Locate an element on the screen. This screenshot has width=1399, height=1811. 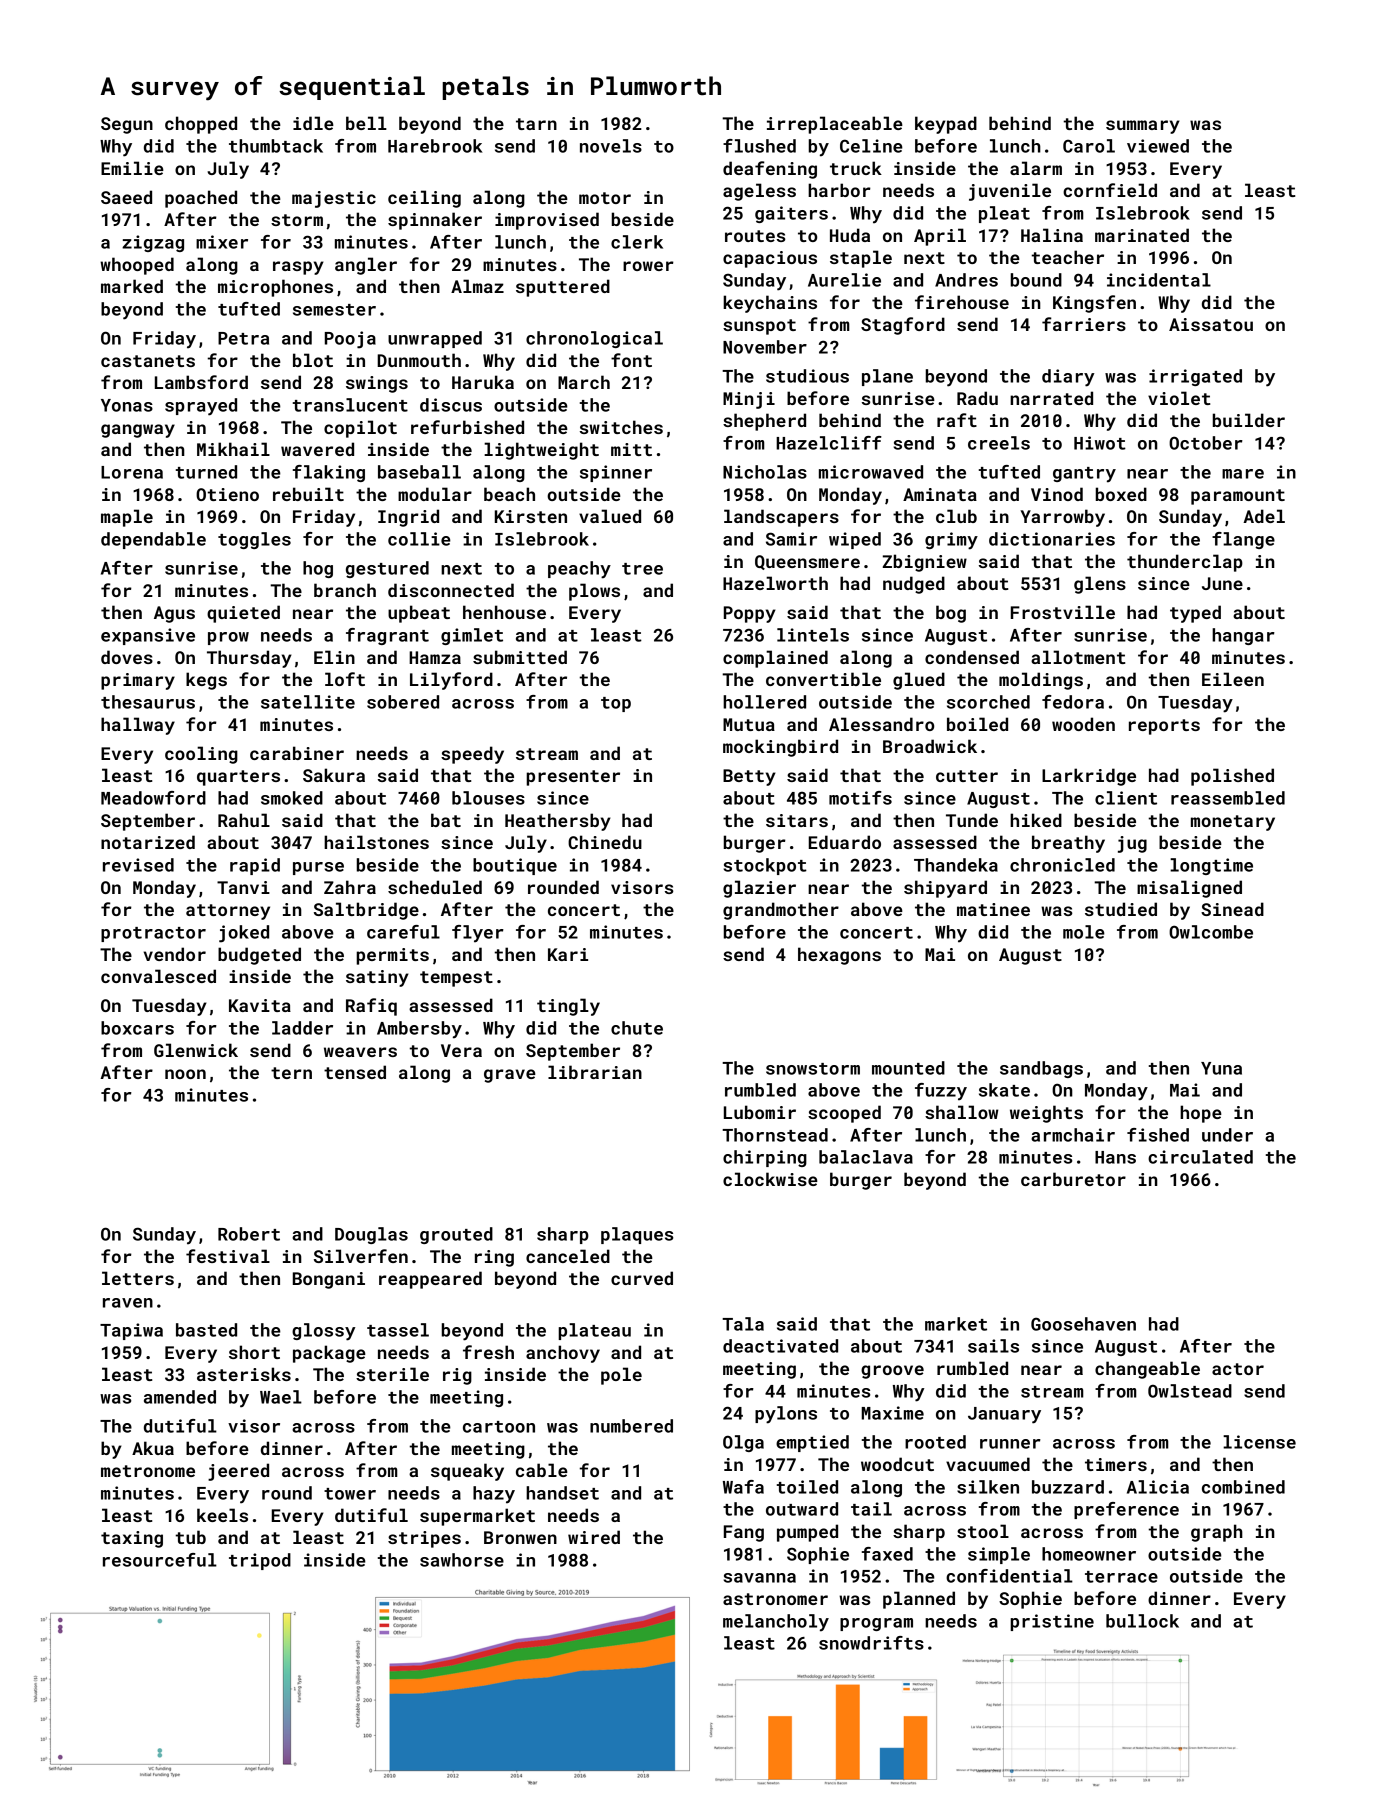
wooden is located at coordinates (1083, 724).
